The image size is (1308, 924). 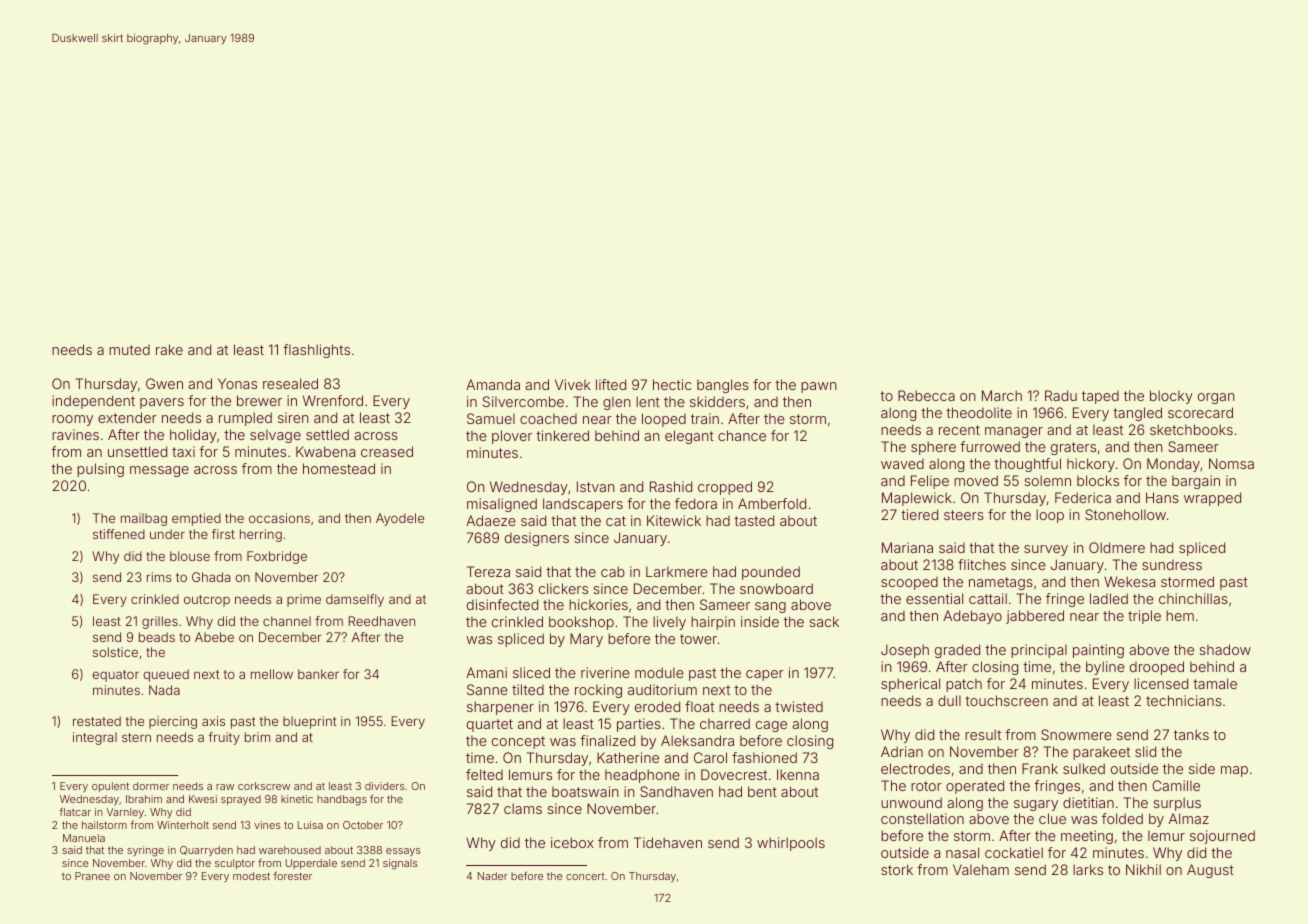 What do you see at coordinates (92, 876) in the image?
I see `Pranee` at bounding box center [92, 876].
